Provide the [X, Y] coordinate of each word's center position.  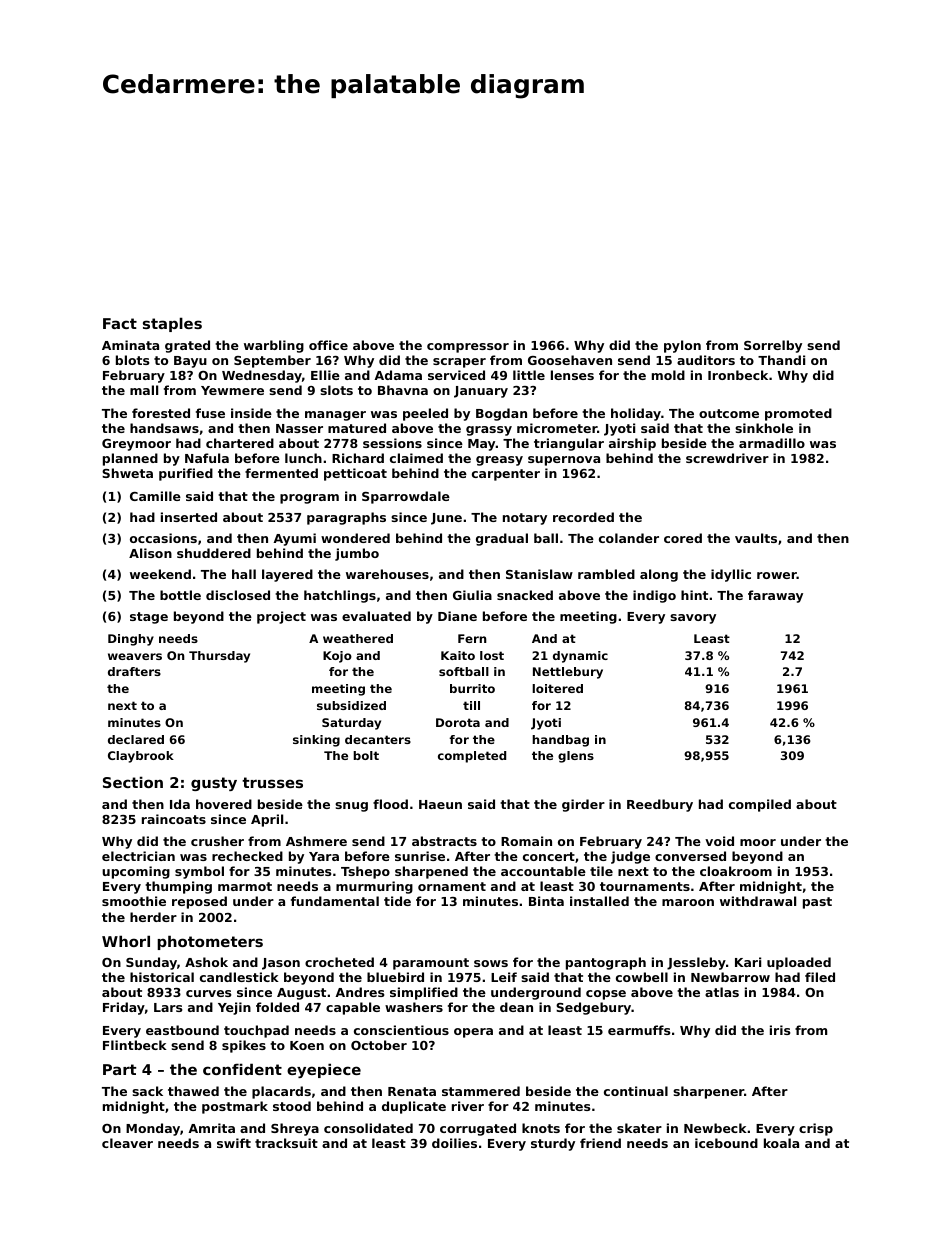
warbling [274, 346]
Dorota [458, 722]
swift [234, 1143]
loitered [557, 688]
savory [693, 619]
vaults [756, 538]
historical [162, 977]
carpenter [506, 475]
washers [414, 1007]
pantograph [606, 963]
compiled [760, 805]
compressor [468, 348]
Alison [150, 553]
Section [133, 782]
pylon [682, 346]
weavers [135, 656]
